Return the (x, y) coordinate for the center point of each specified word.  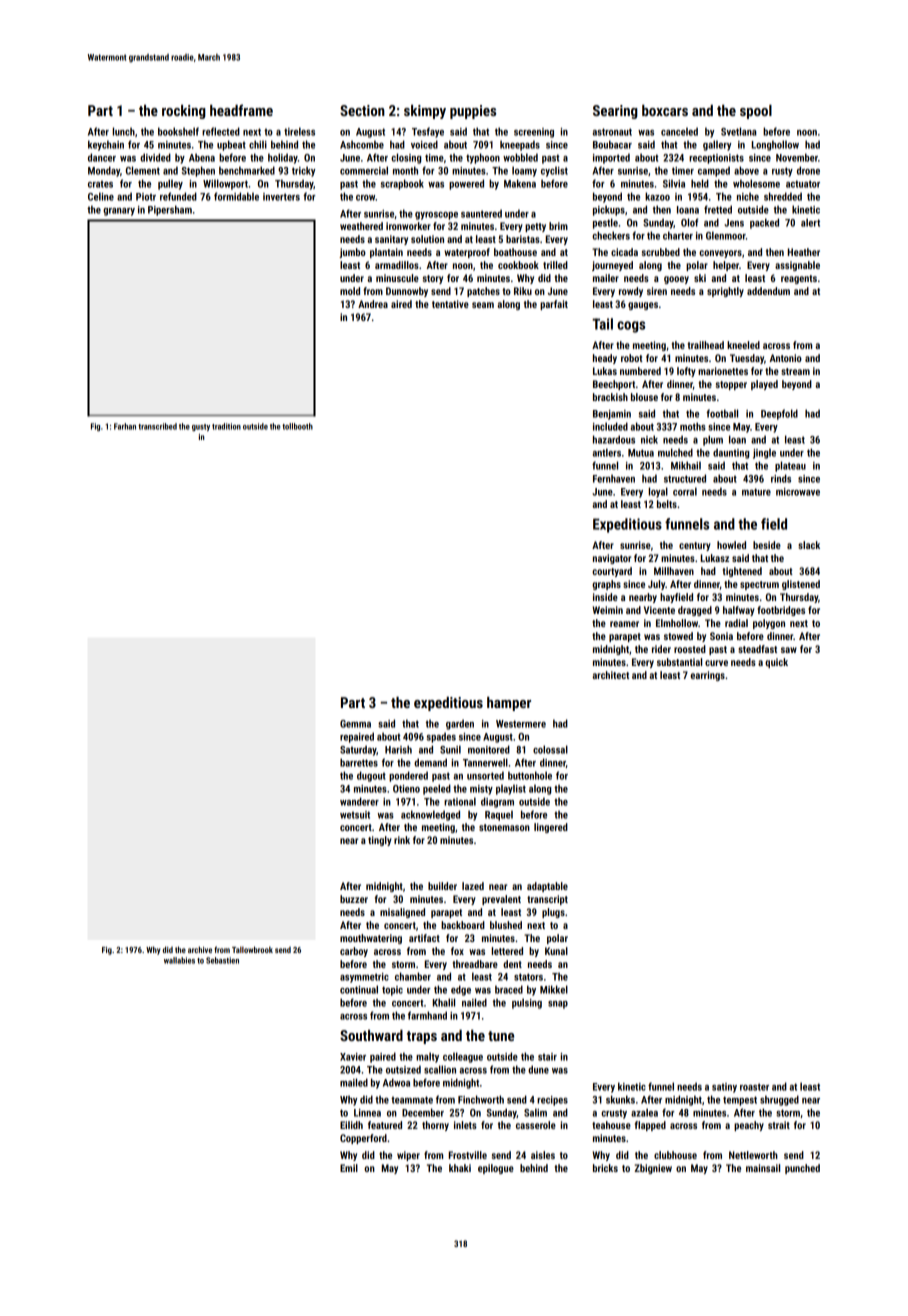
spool (756, 112)
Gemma (355, 724)
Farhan (125, 426)
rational (460, 801)
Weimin (607, 610)
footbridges (781, 611)
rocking (184, 112)
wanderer (359, 801)
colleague (463, 1057)
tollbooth (297, 426)
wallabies (179, 960)
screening (534, 133)
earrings (707, 676)
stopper (731, 385)
